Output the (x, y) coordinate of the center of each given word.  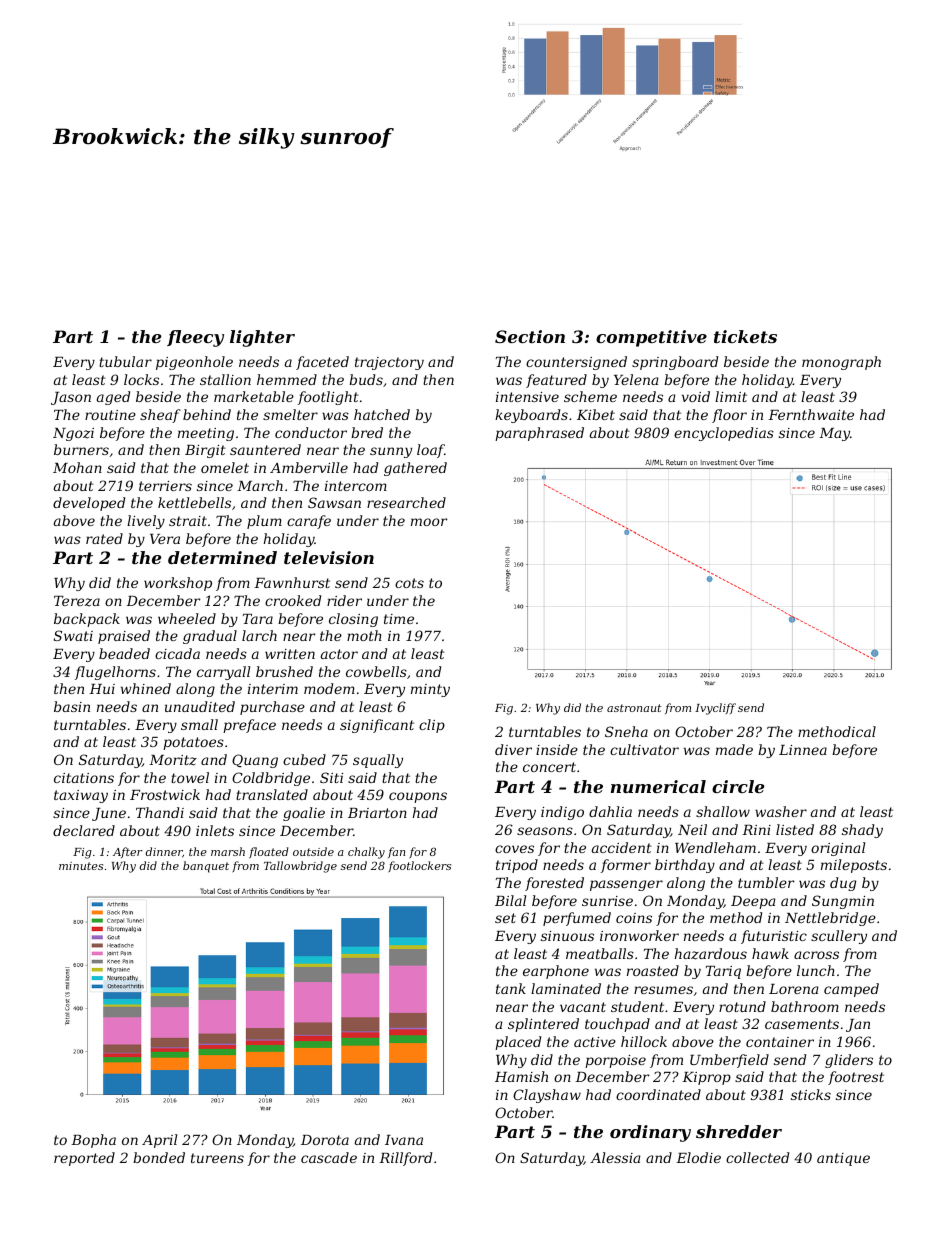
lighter (262, 338)
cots (409, 583)
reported (84, 1159)
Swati (73, 635)
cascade (329, 1157)
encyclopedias (724, 434)
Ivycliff (715, 709)
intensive (527, 397)
